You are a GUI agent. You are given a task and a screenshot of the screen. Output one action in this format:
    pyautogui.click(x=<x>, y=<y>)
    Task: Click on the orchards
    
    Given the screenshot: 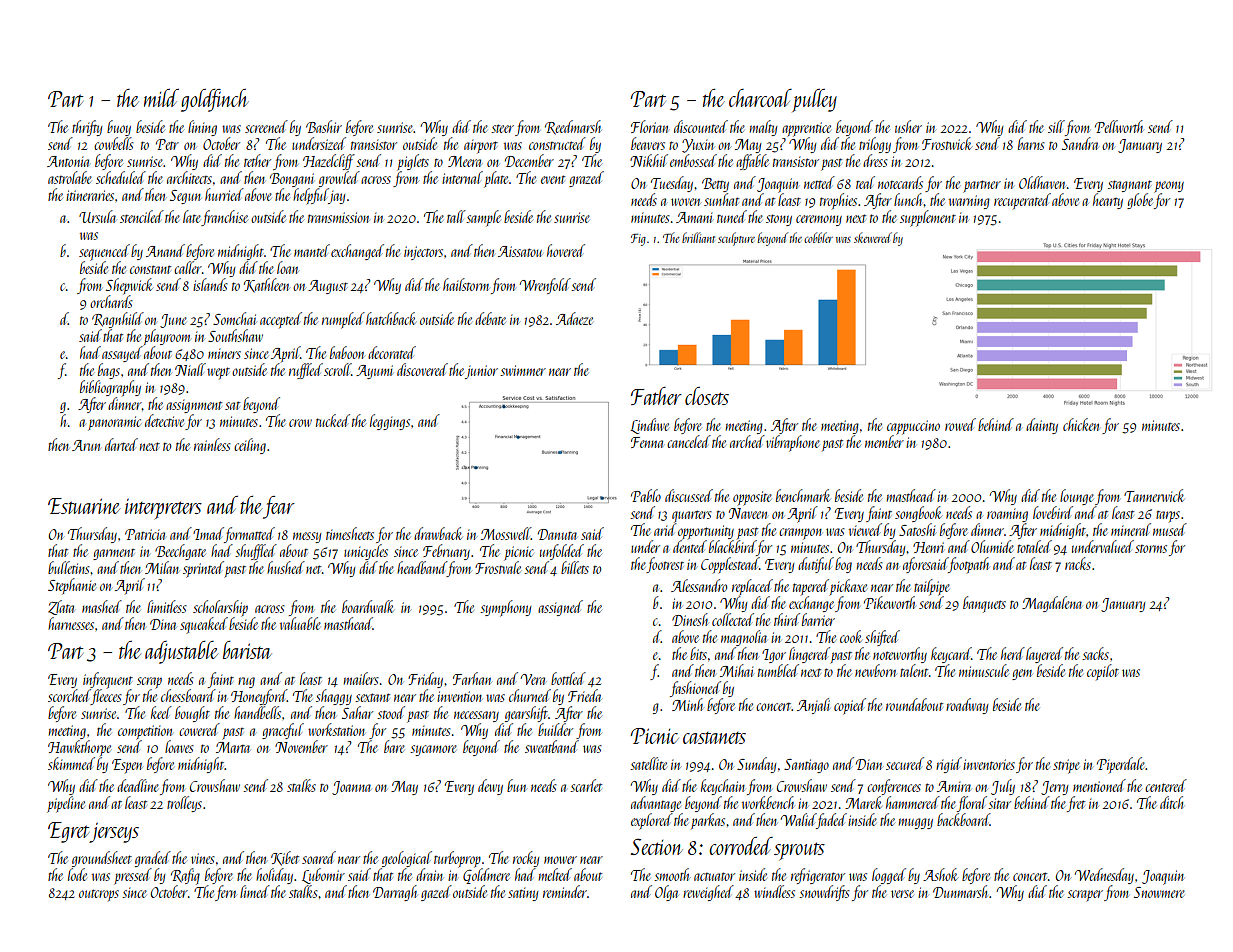 What is the action you would take?
    pyautogui.click(x=111, y=301)
